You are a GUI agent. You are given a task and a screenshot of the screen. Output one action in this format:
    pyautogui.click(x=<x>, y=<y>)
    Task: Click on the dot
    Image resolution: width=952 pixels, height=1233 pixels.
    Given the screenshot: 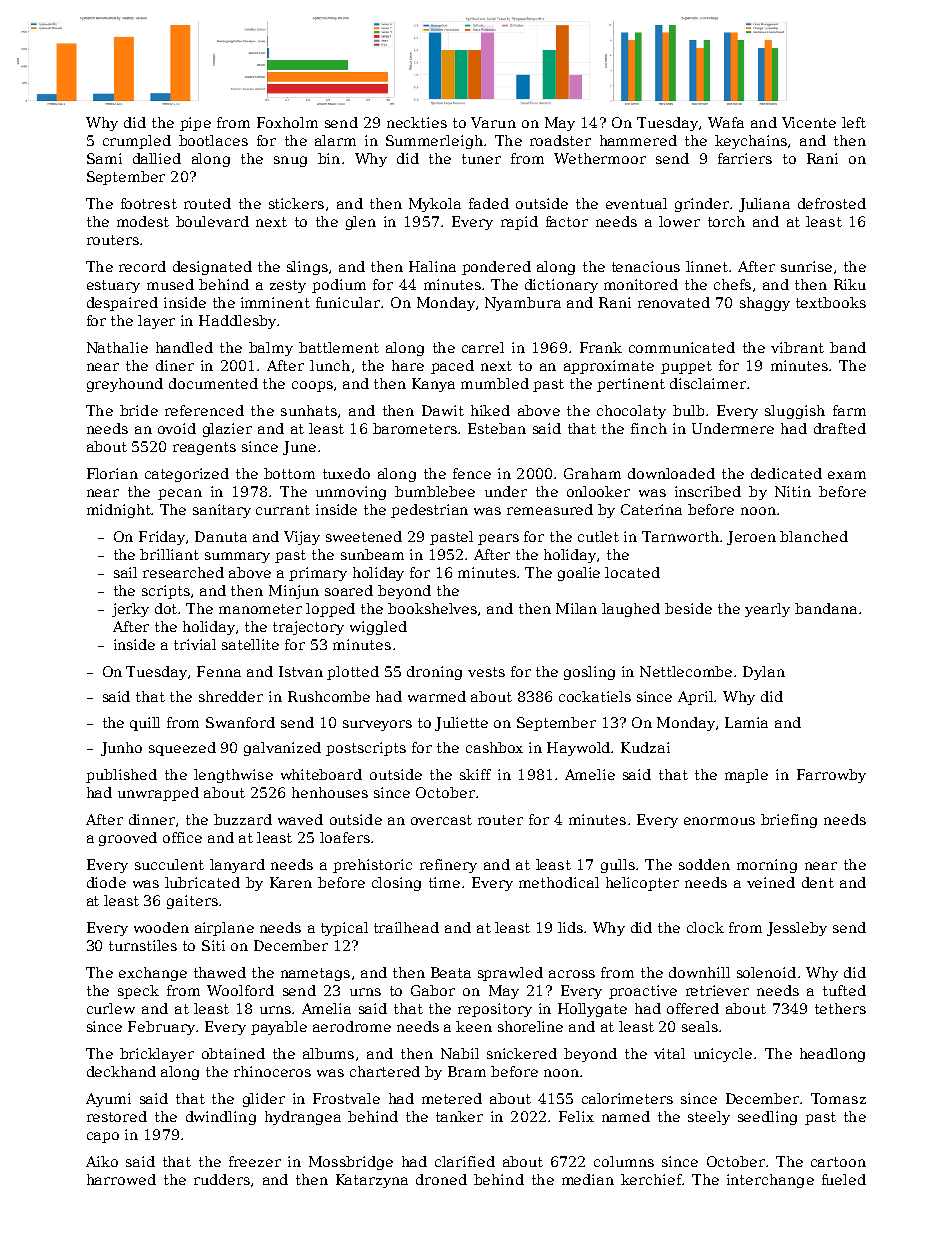 What is the action you would take?
    pyautogui.click(x=167, y=608)
